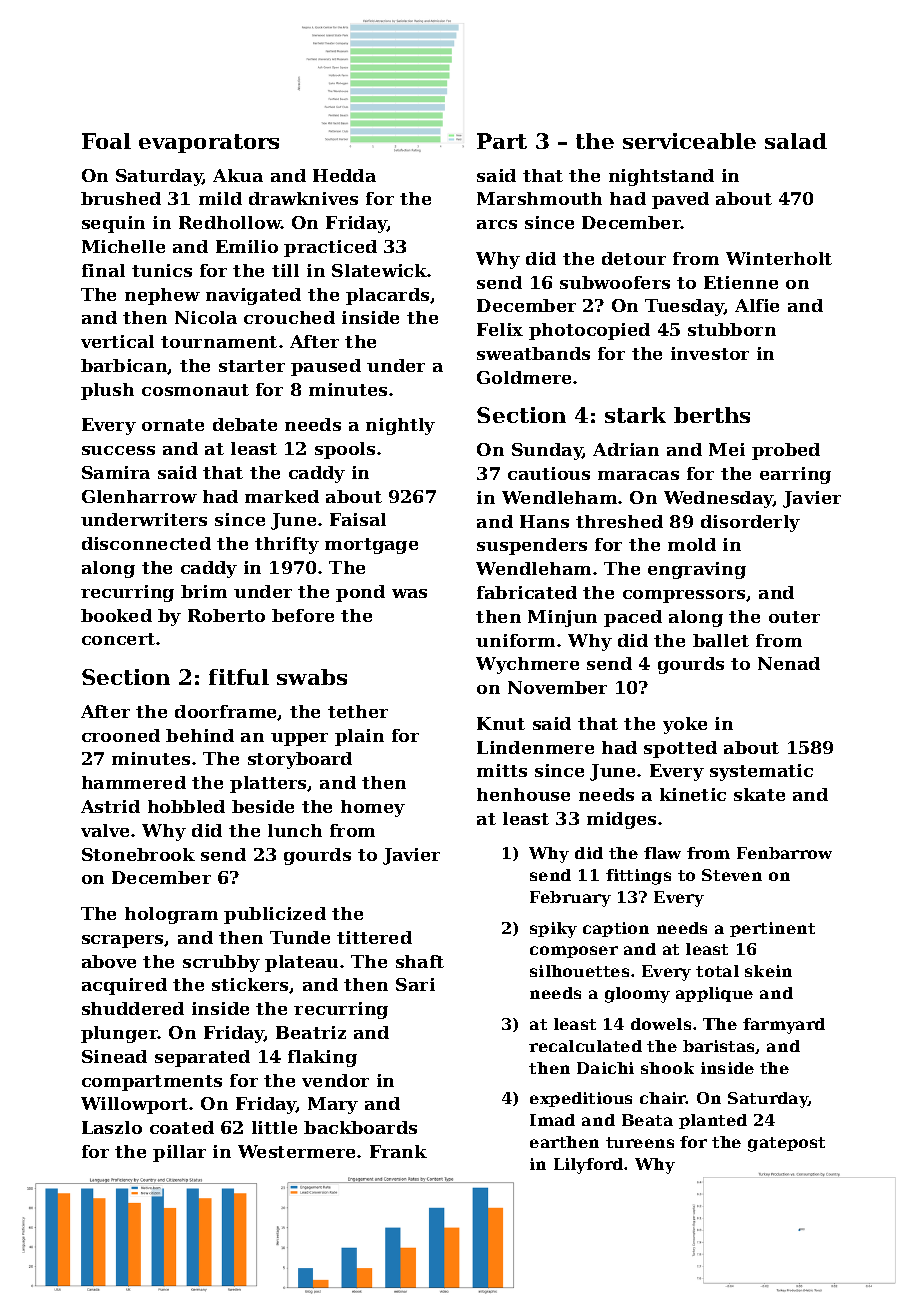 The image size is (924, 1314). What do you see at coordinates (398, 1151) in the screenshot?
I see `Frank` at bounding box center [398, 1151].
